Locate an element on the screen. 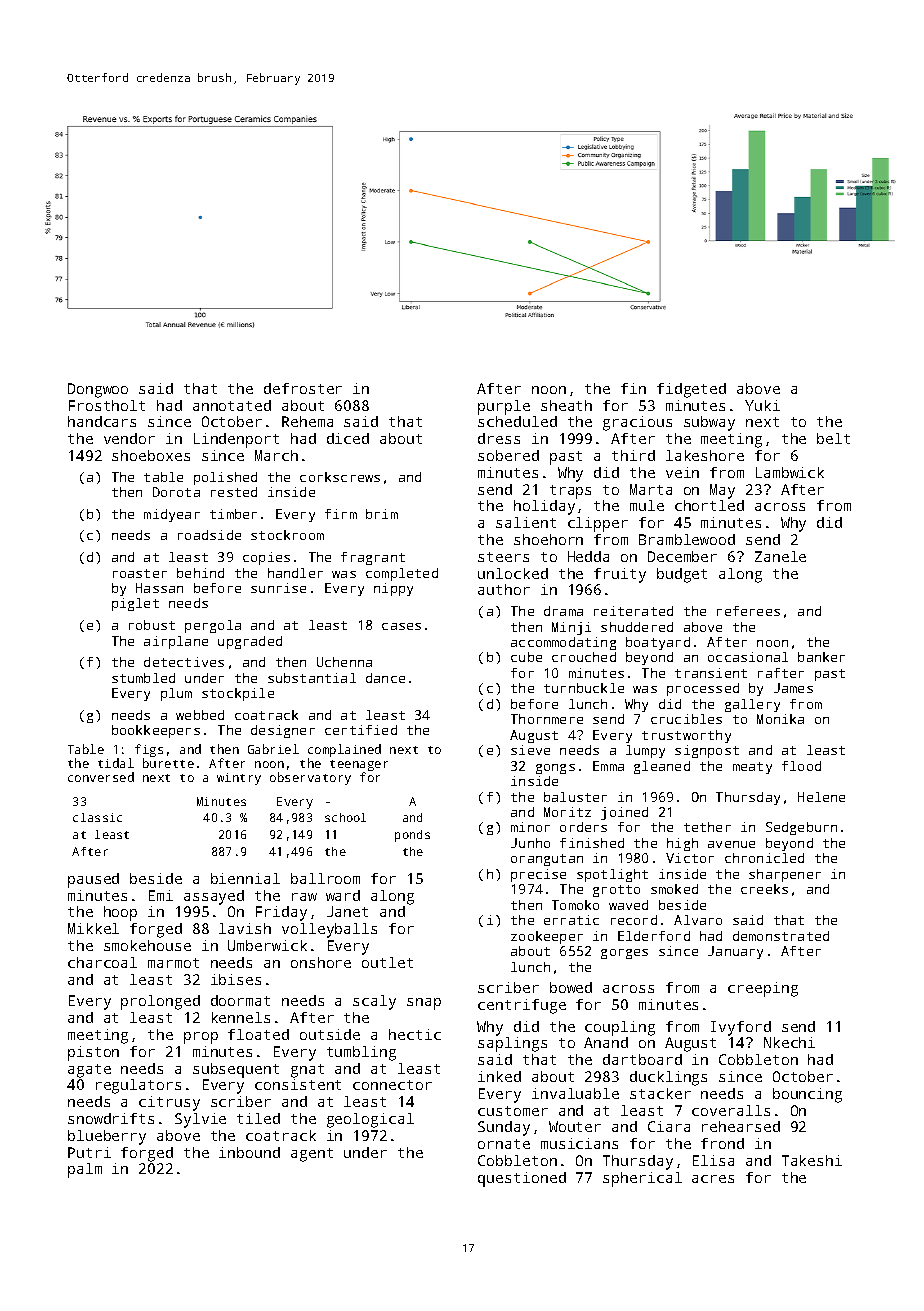 The image size is (924, 1311). scheduled is located at coordinates (517, 421).
